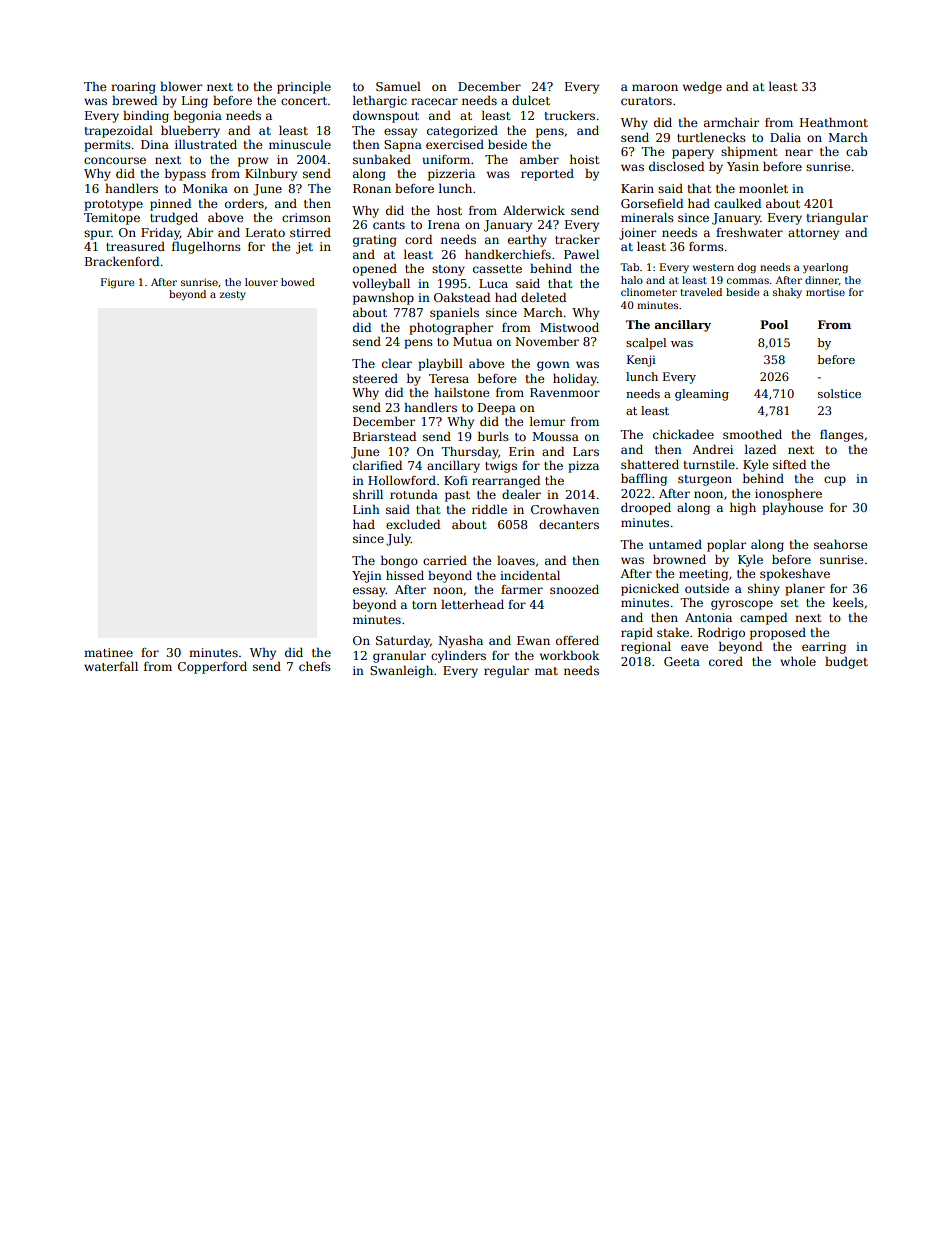 This screenshot has height=1233, width=952. I want to click on Briarstead, so click(384, 436).
